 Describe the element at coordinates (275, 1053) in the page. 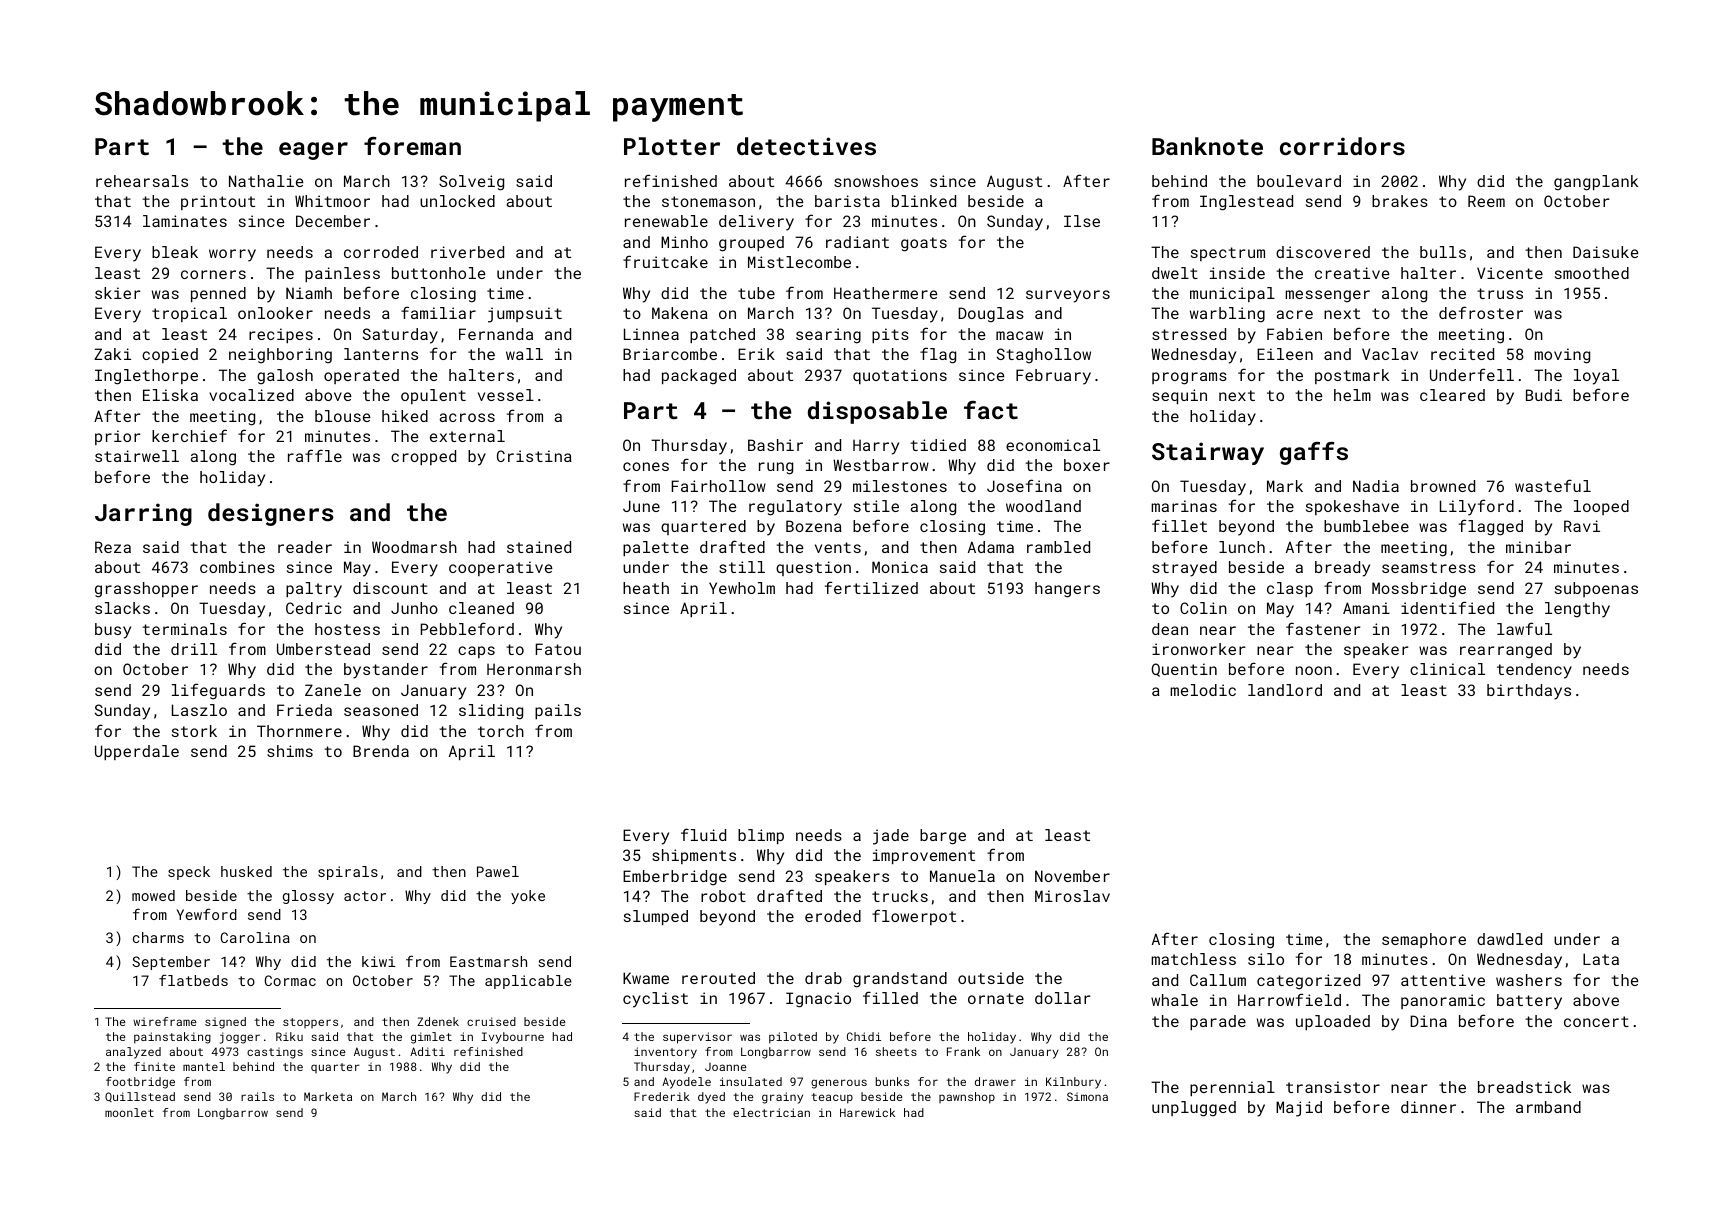

I see `castings` at that location.
